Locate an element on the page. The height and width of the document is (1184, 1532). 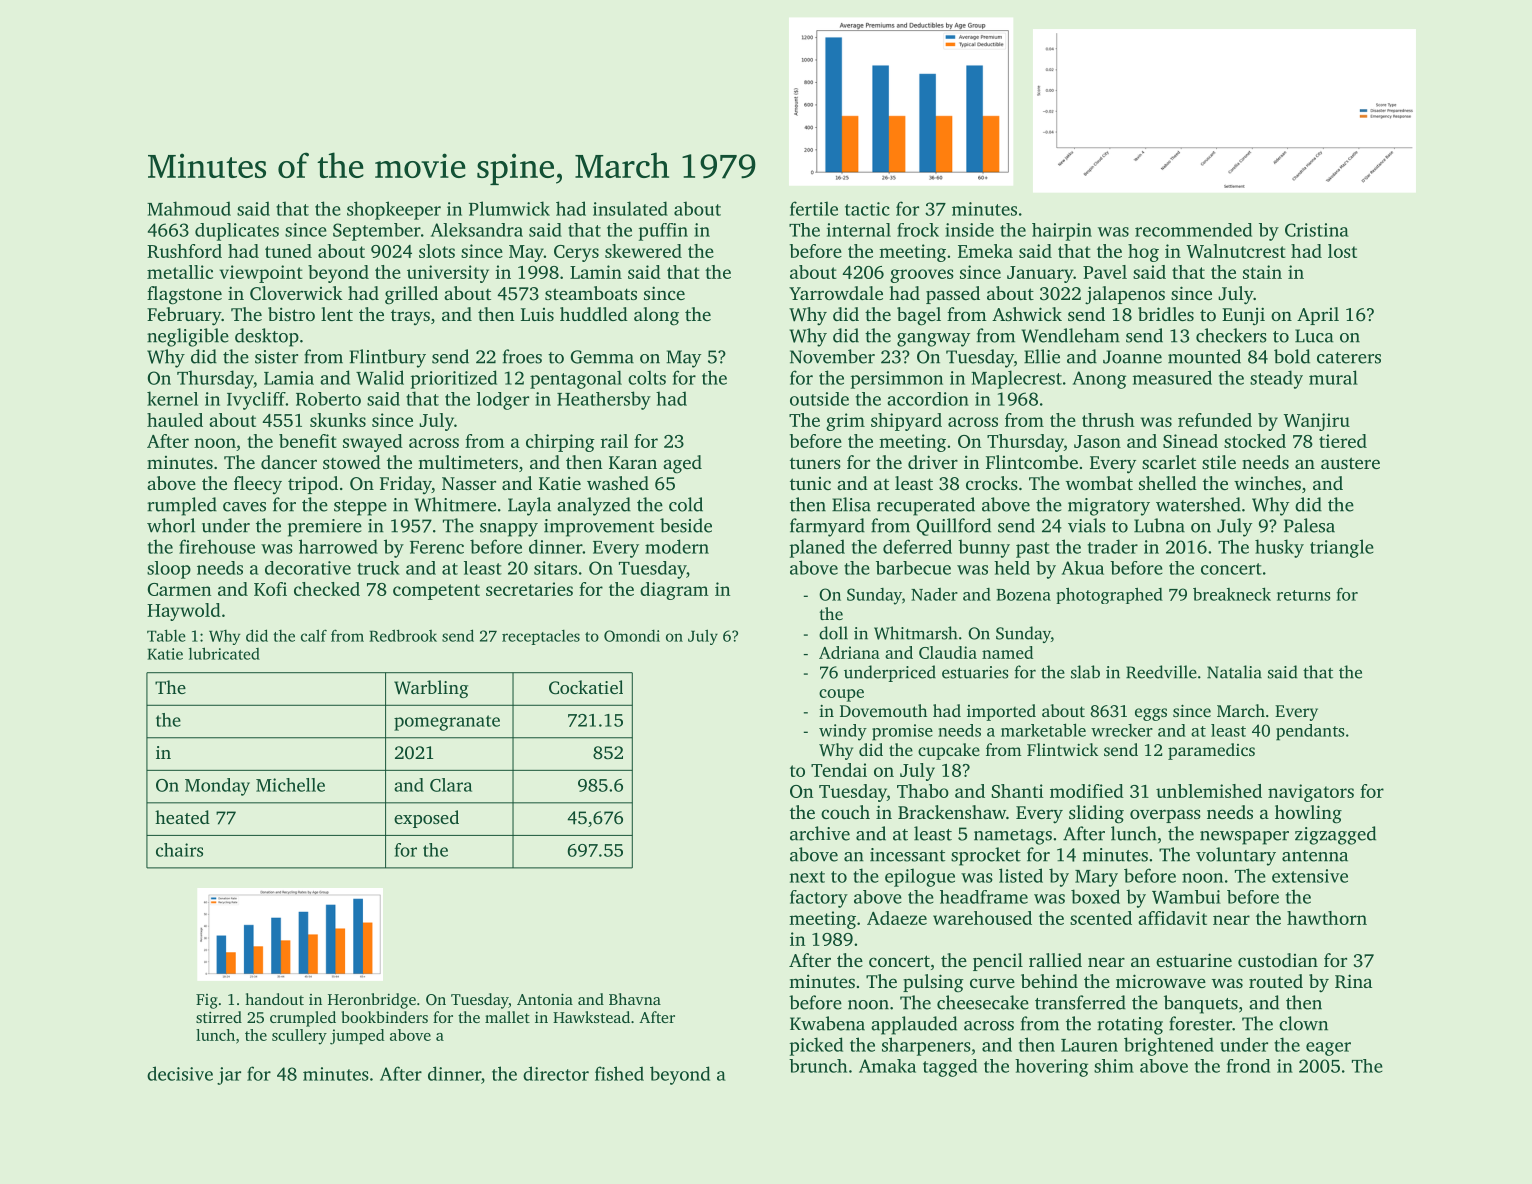
shopkeeper is located at coordinates (394, 210).
